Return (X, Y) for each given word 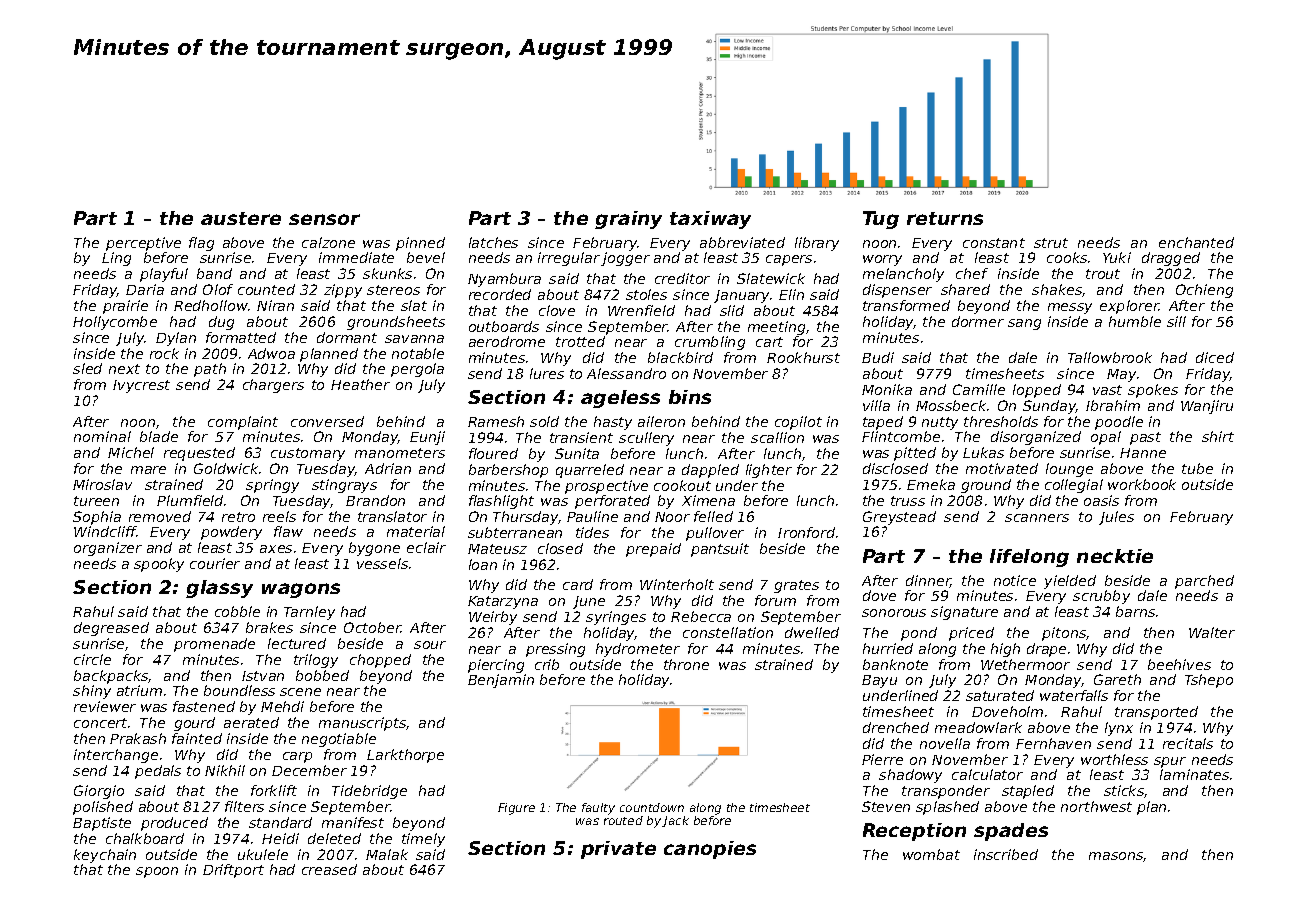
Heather (360, 384)
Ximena (708, 500)
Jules (1116, 518)
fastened (204, 706)
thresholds (1001, 421)
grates (796, 586)
